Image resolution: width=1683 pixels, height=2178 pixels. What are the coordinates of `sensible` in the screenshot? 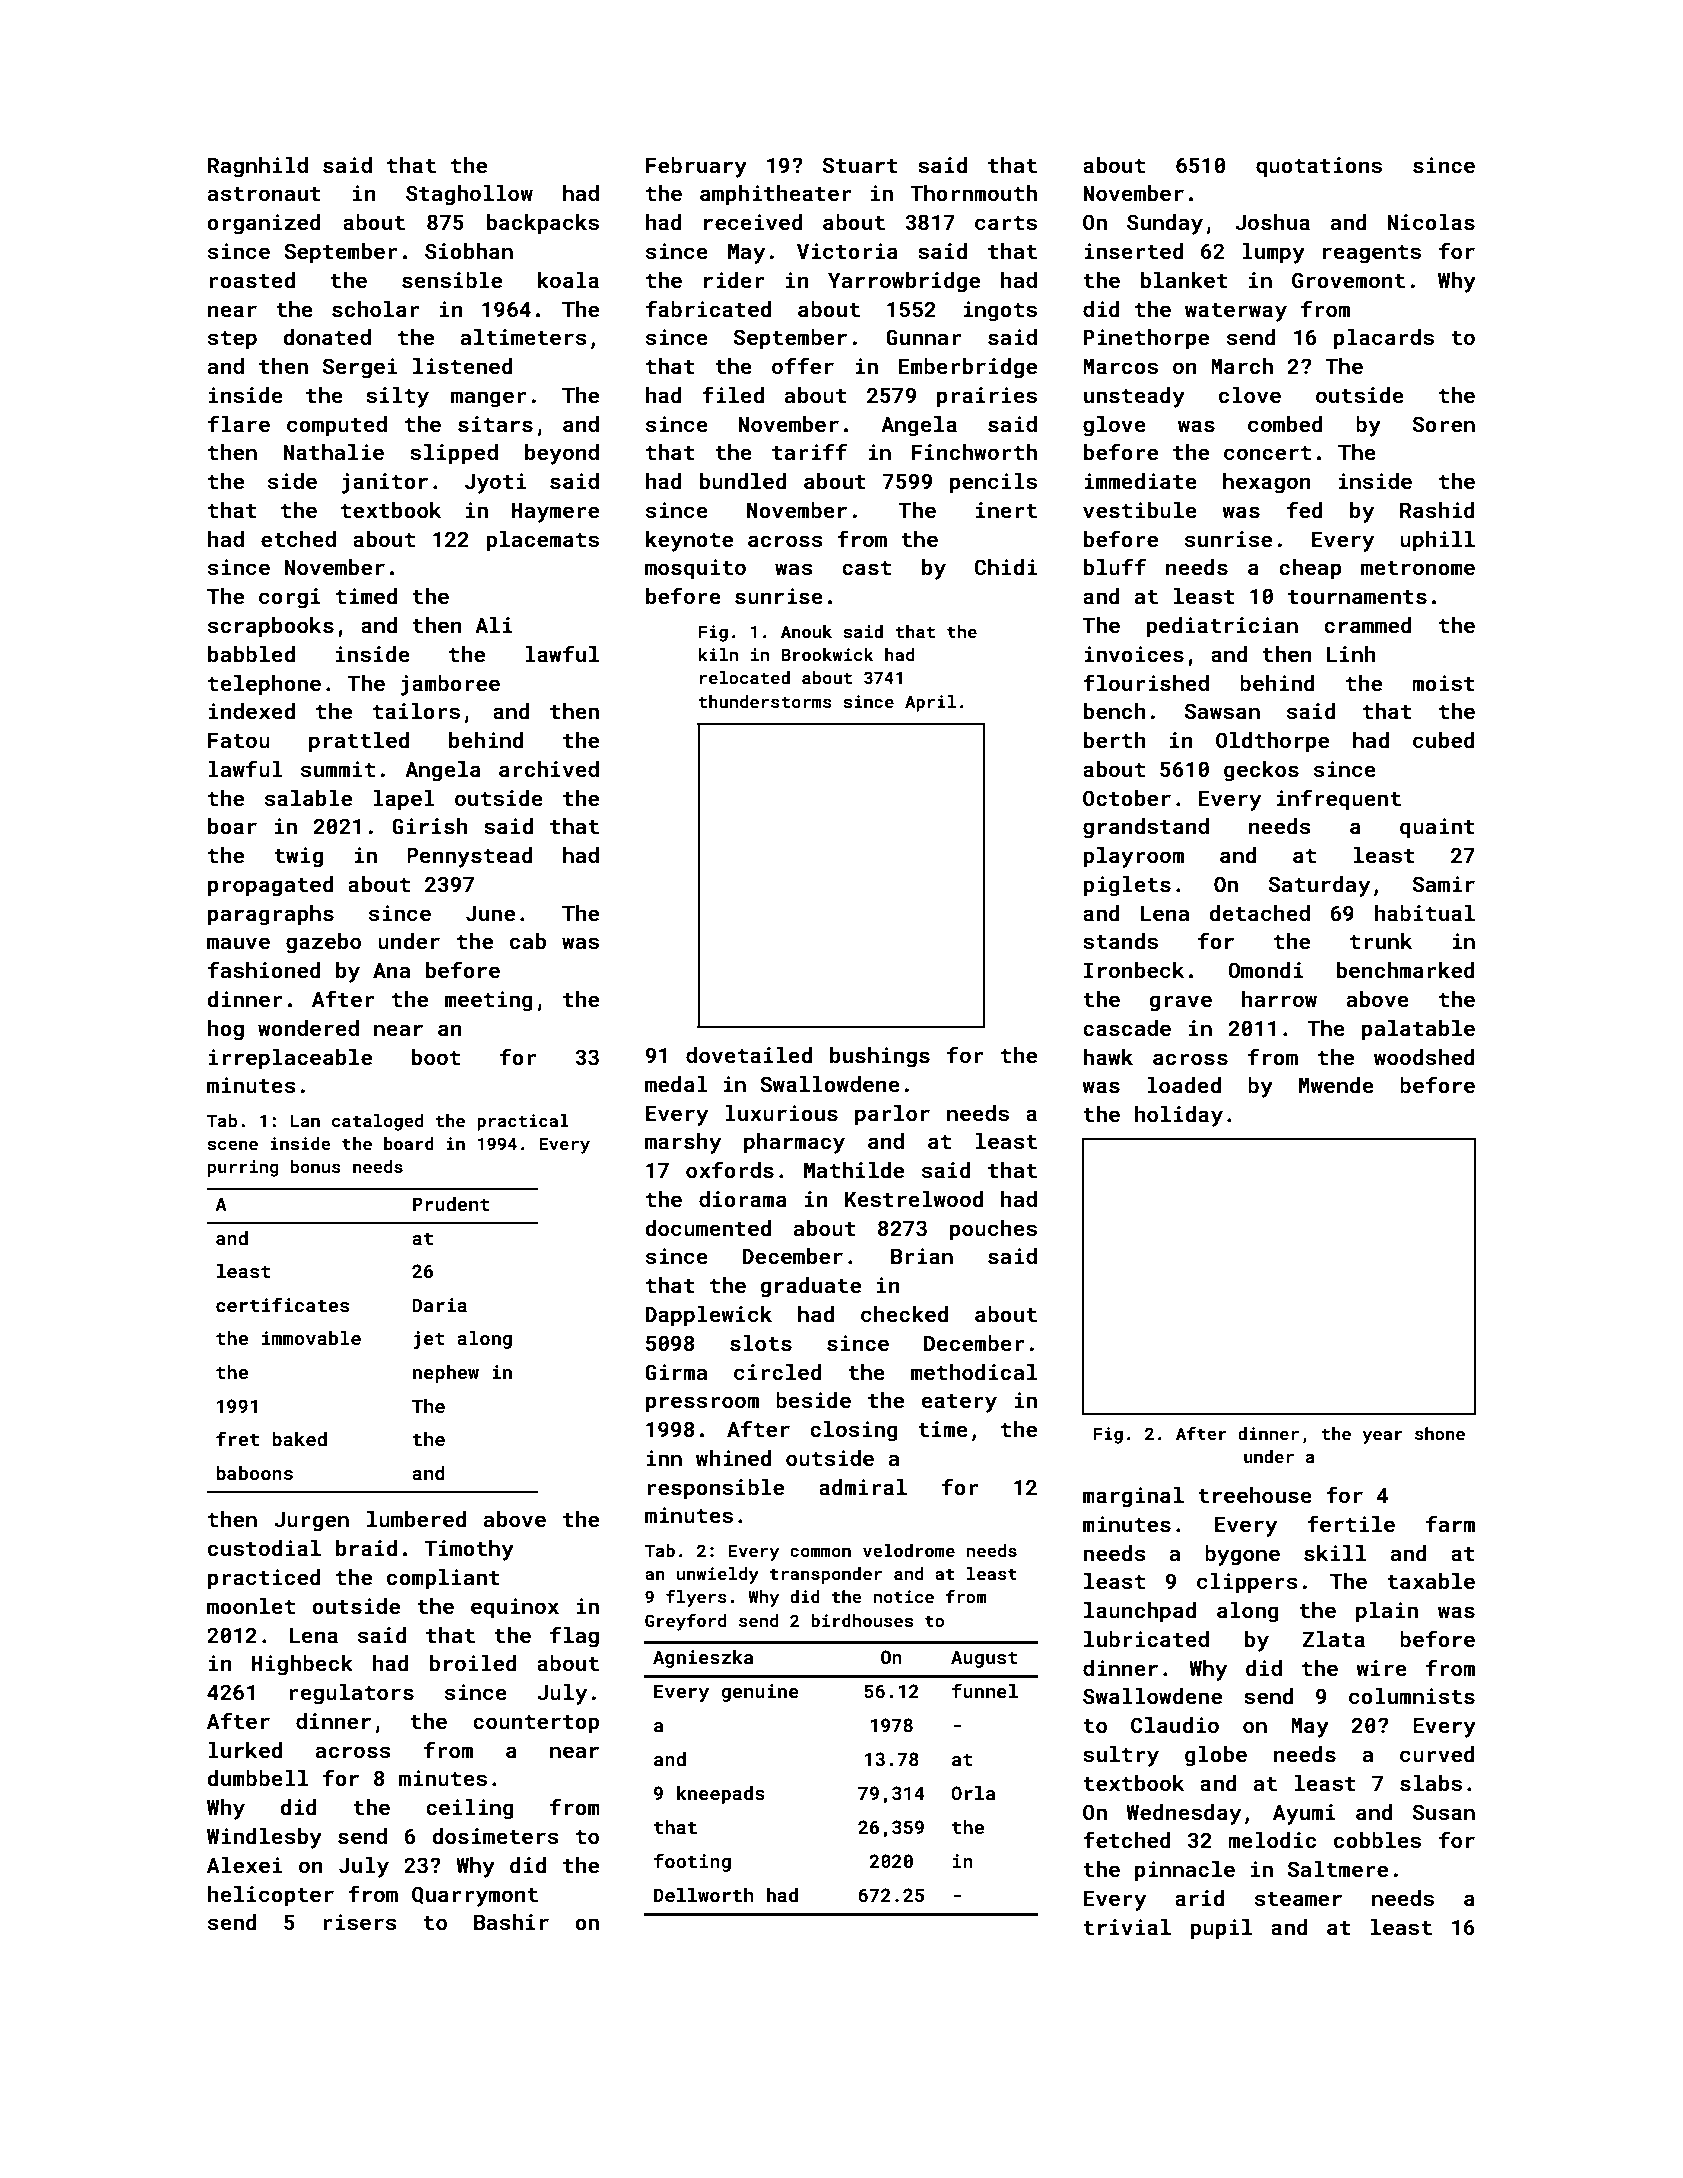 It's located at (452, 280).
